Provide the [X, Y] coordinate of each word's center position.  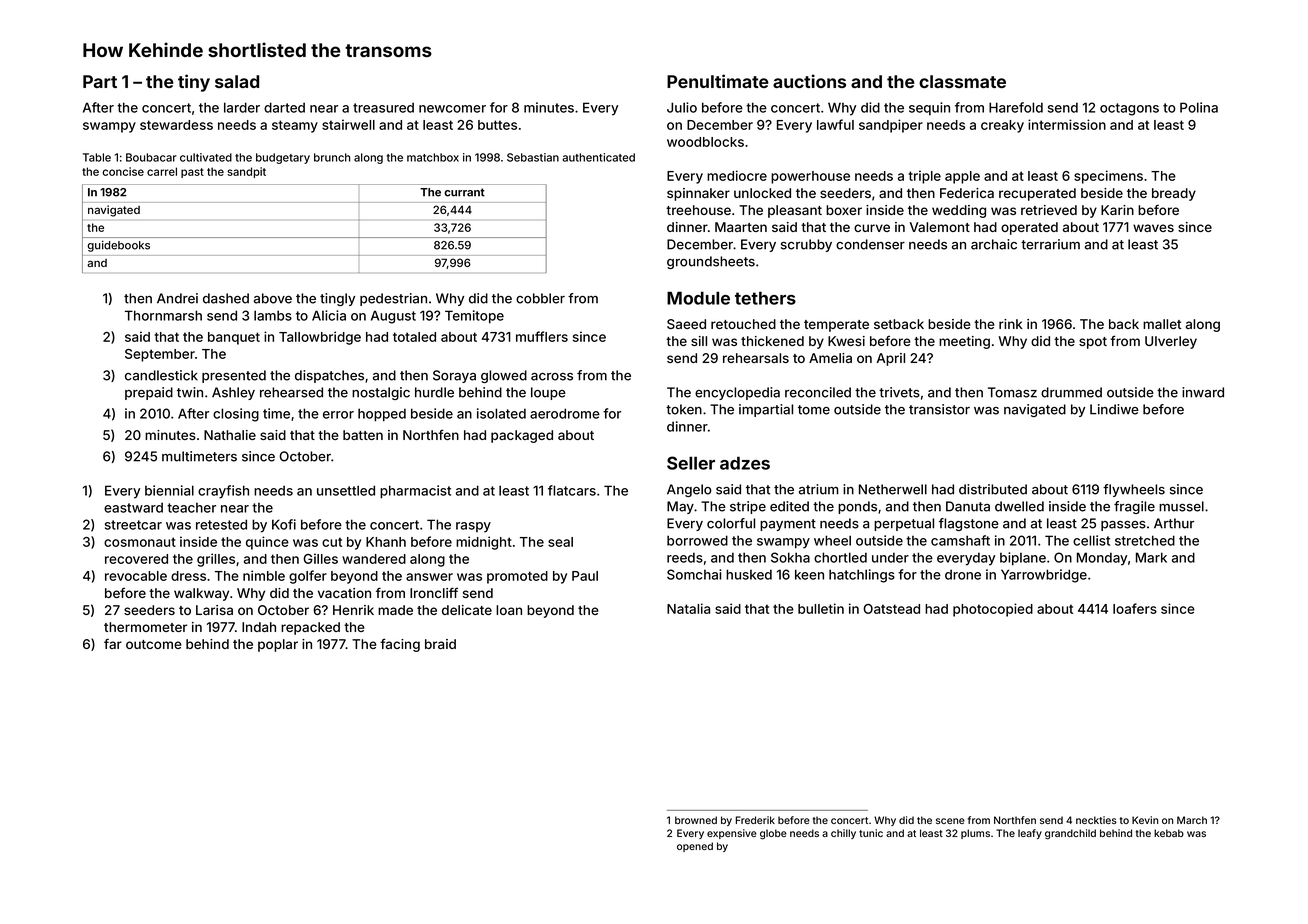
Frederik [755, 820]
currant [464, 192]
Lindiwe [1114, 409]
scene [950, 821]
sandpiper [891, 126]
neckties [1096, 820]
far [113, 644]
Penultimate [718, 81]
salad [237, 81]
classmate [962, 81]
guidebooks [119, 246]
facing [400, 645]
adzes [745, 463]
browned [696, 820]
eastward [133, 507]
